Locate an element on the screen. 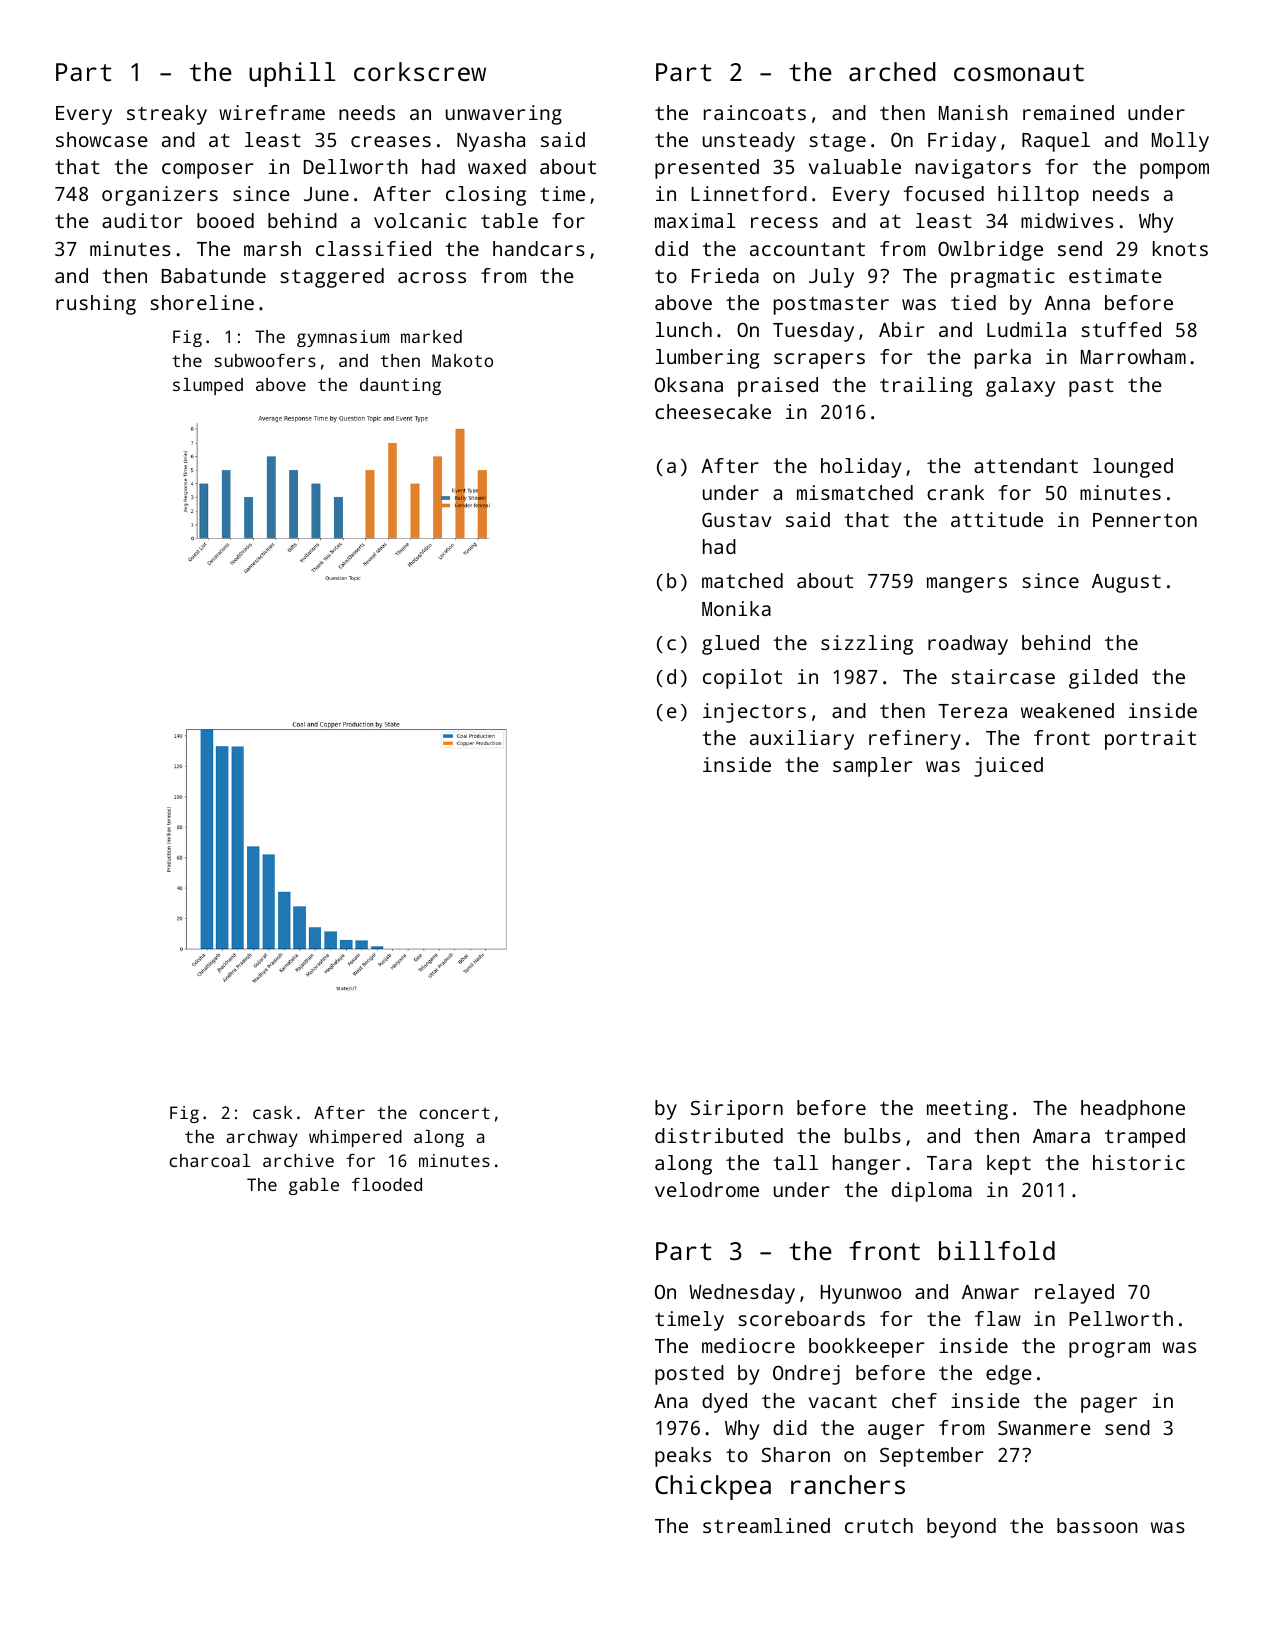 The width and height of the screenshot is (1270, 1643). subwoofers is located at coordinates (265, 360).
